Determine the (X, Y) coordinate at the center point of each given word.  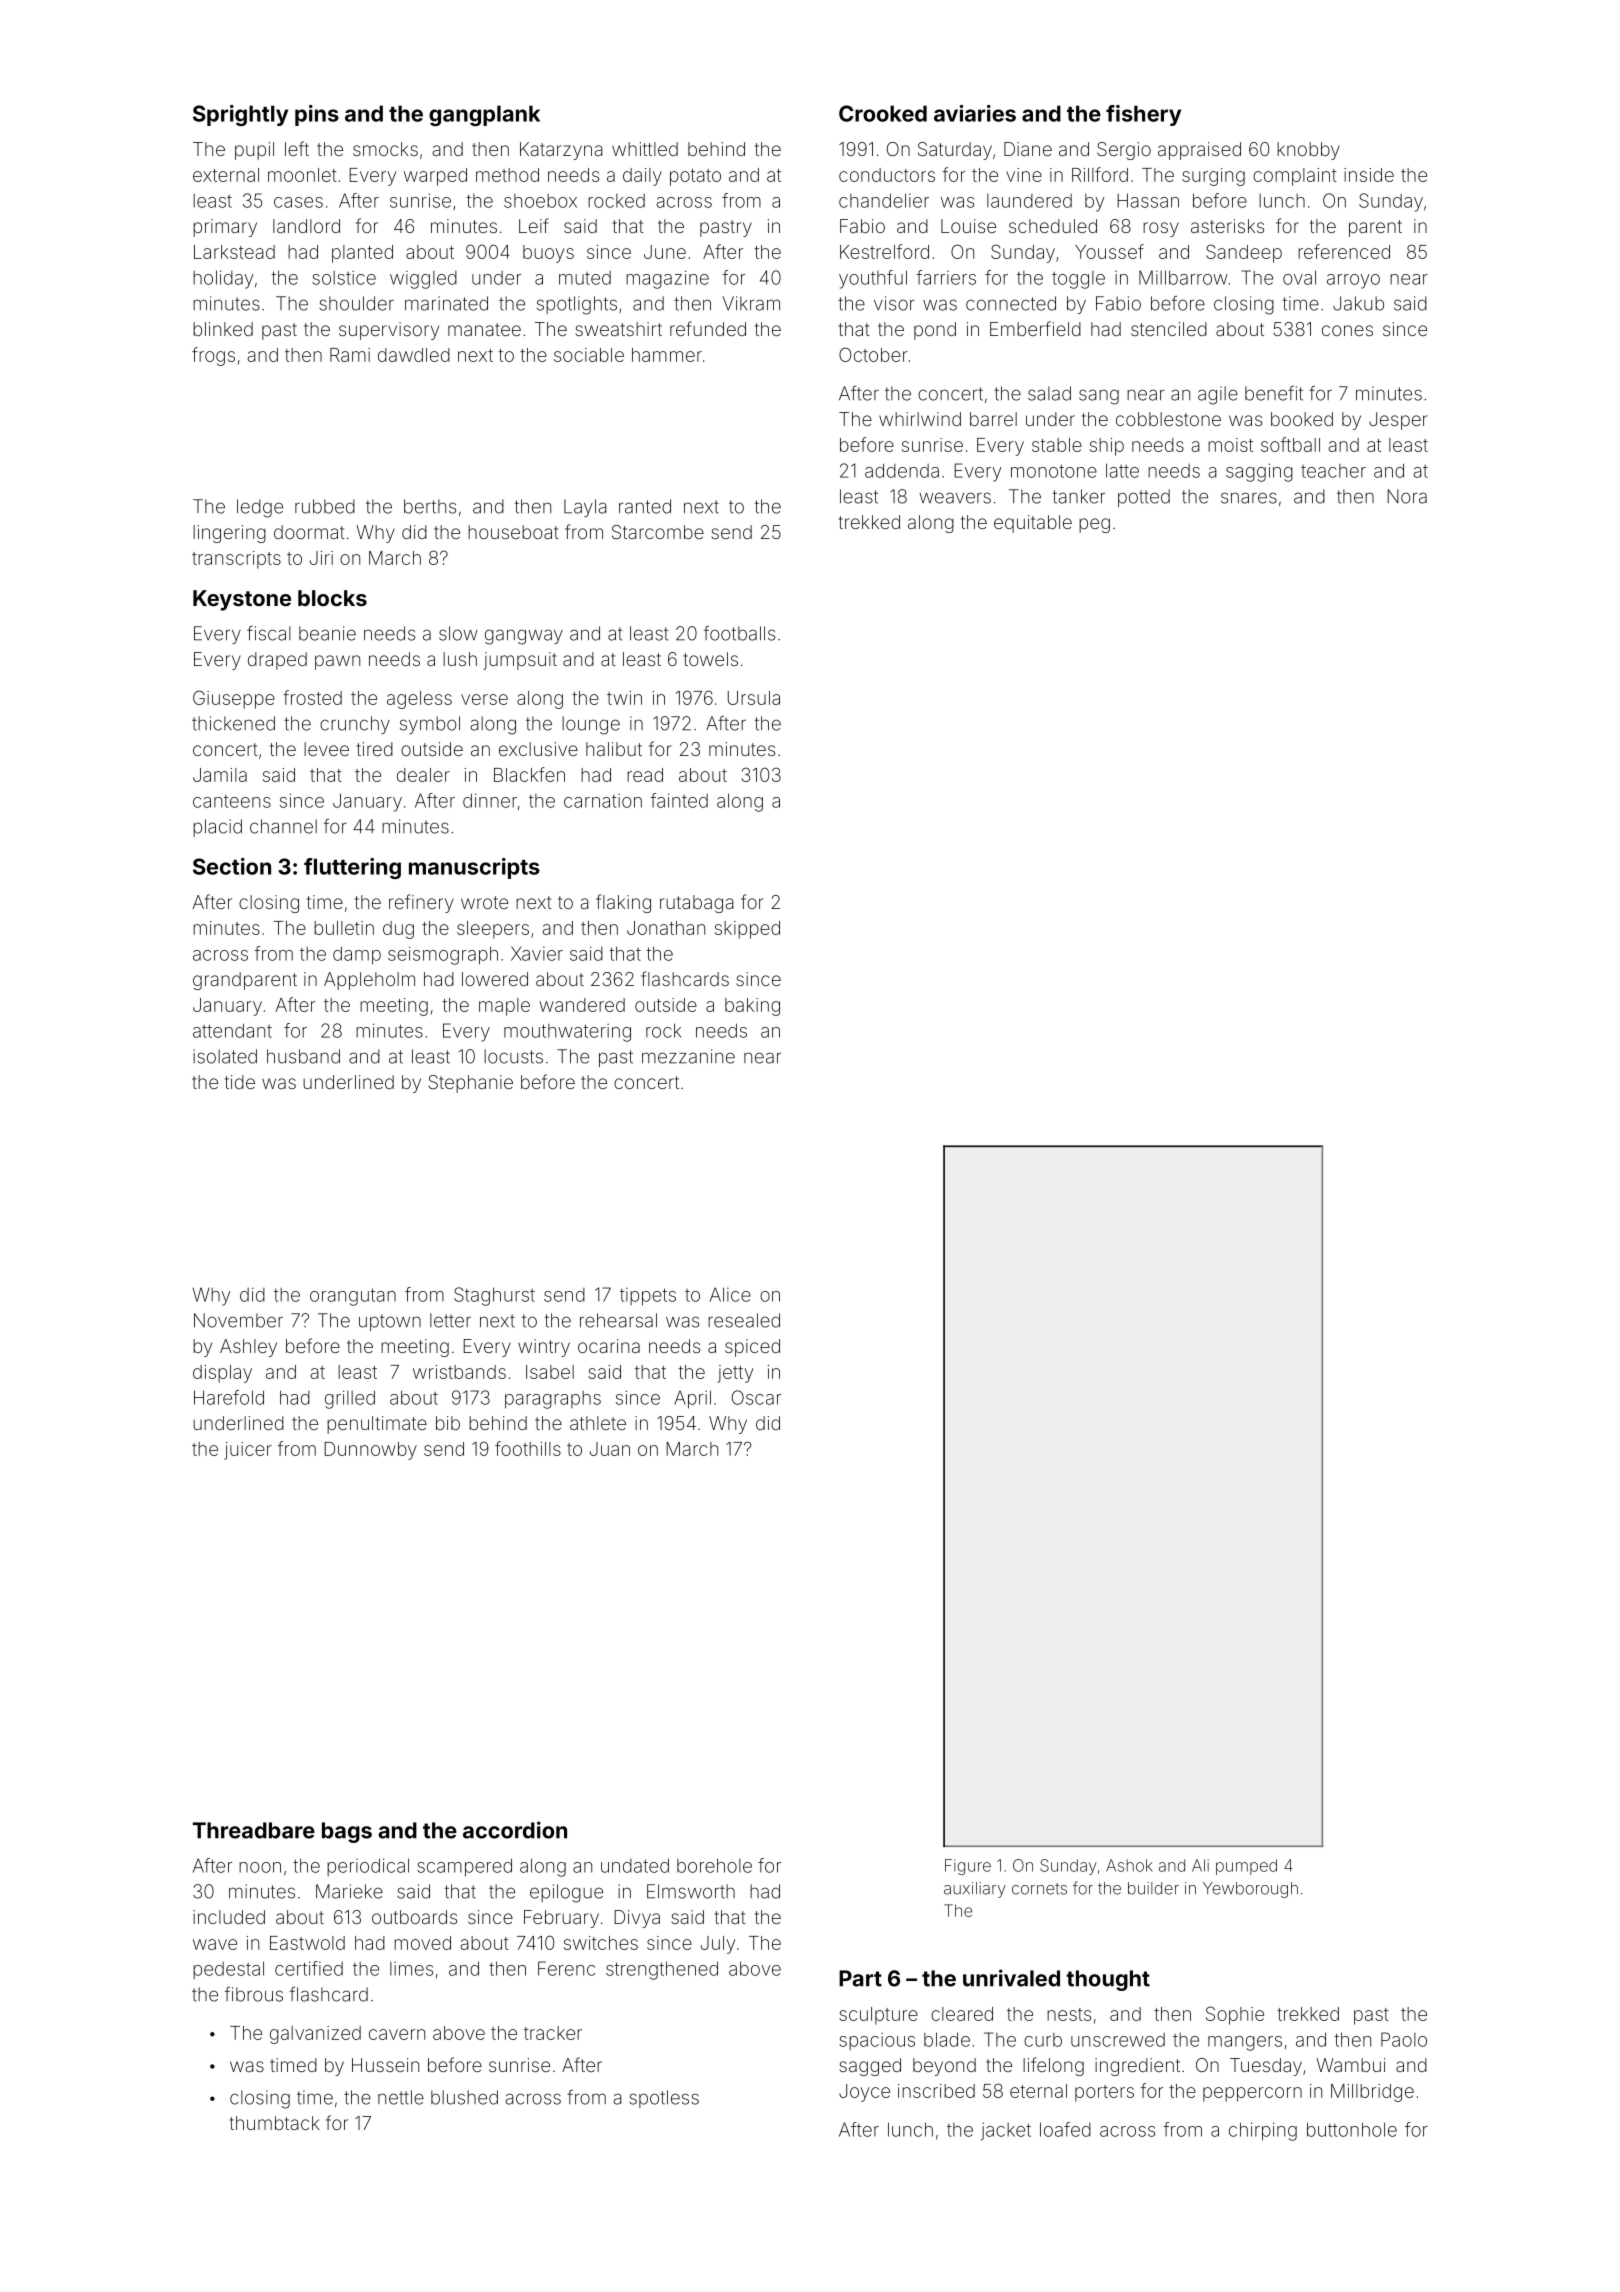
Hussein (385, 2065)
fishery (1143, 115)
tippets (648, 1297)
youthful (873, 279)
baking (752, 1007)
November (238, 1320)
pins (317, 115)
